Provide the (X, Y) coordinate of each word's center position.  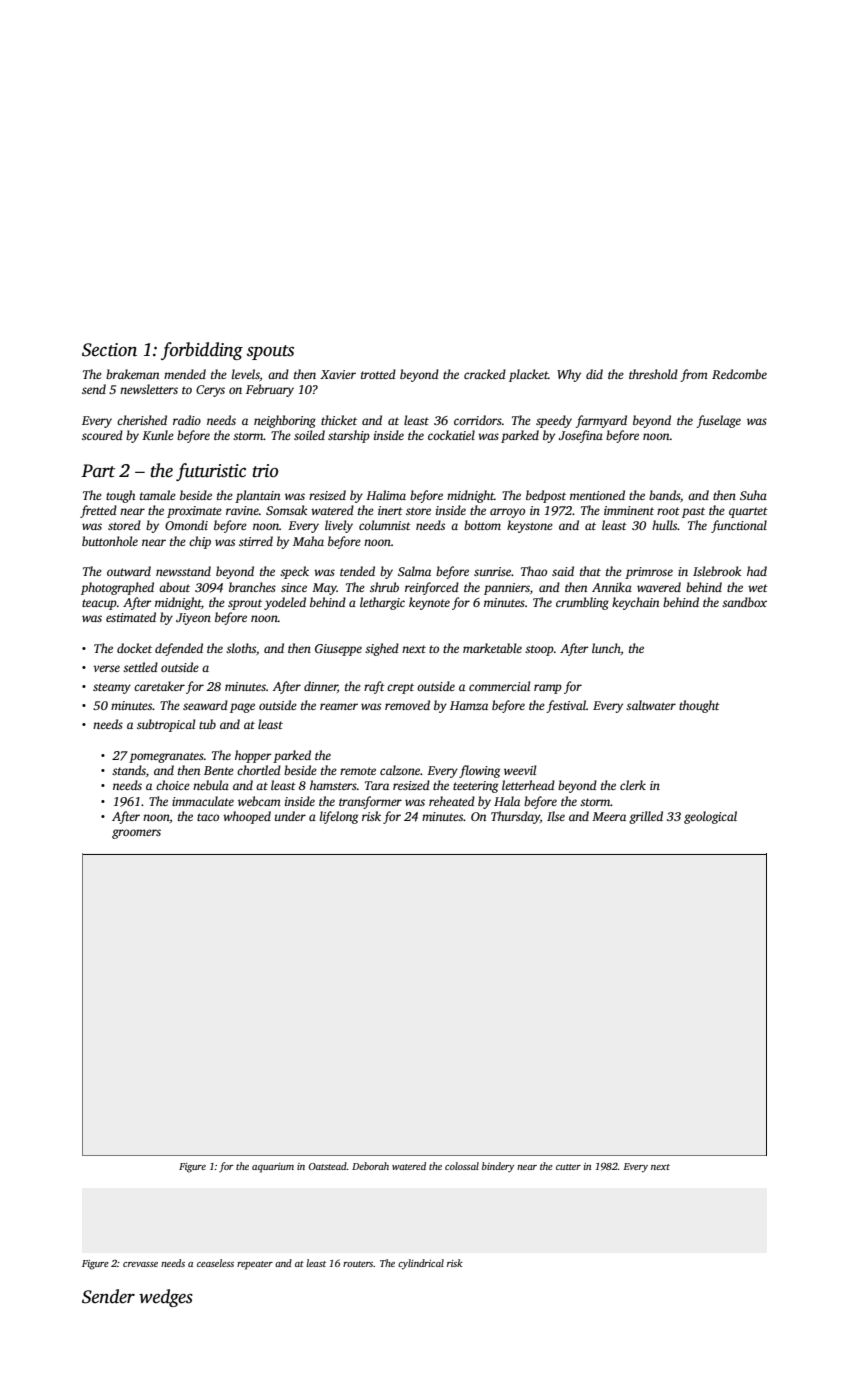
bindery (498, 1167)
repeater (255, 1265)
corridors (478, 420)
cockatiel (451, 435)
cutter (568, 1167)
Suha (753, 495)
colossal (462, 1166)
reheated (452, 801)
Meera (609, 816)
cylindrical (421, 1264)
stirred (256, 541)
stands (129, 770)
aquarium (273, 1168)
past (693, 512)
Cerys (210, 391)
